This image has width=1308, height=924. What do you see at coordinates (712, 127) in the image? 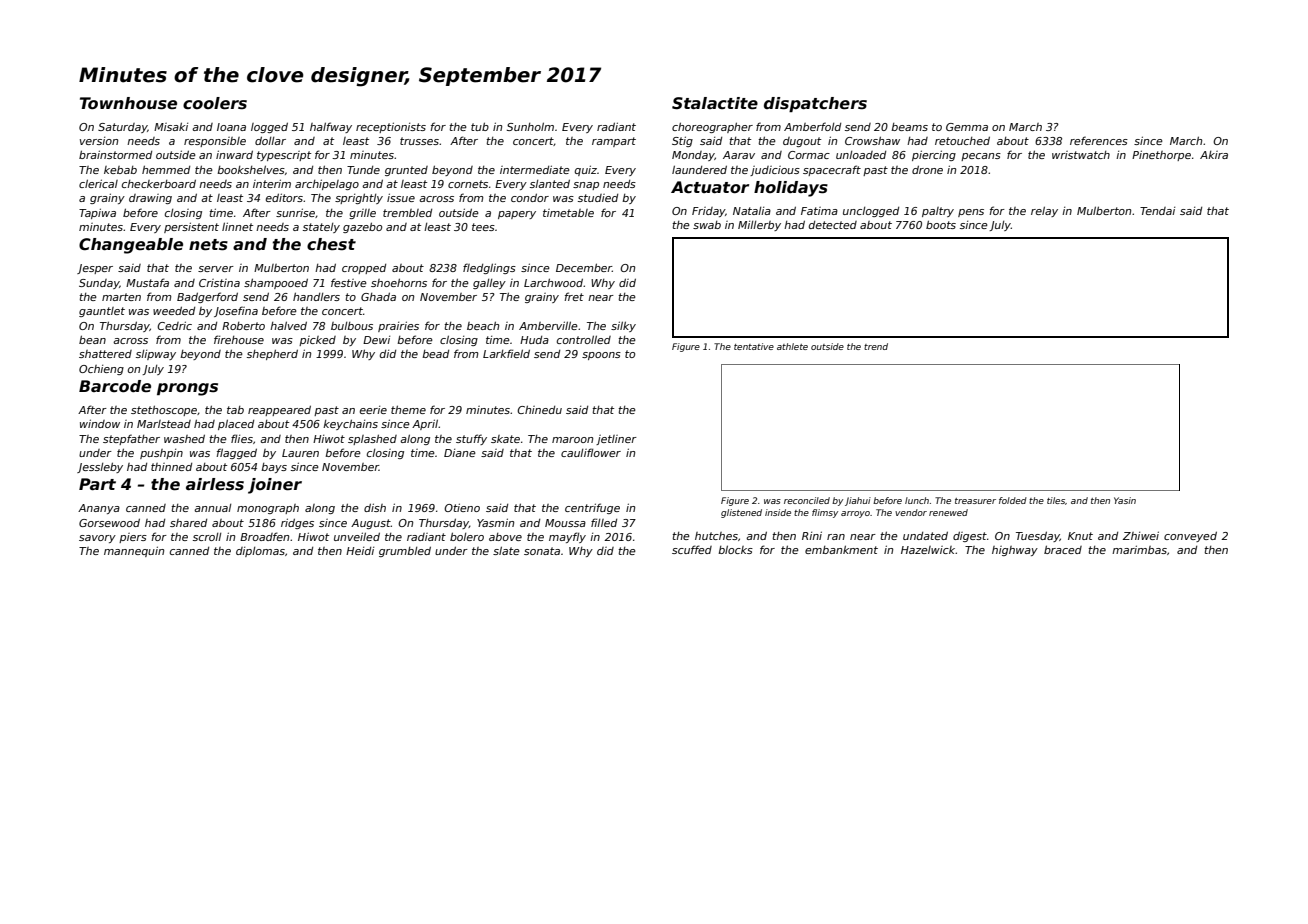
I see `choreographer` at bounding box center [712, 127].
